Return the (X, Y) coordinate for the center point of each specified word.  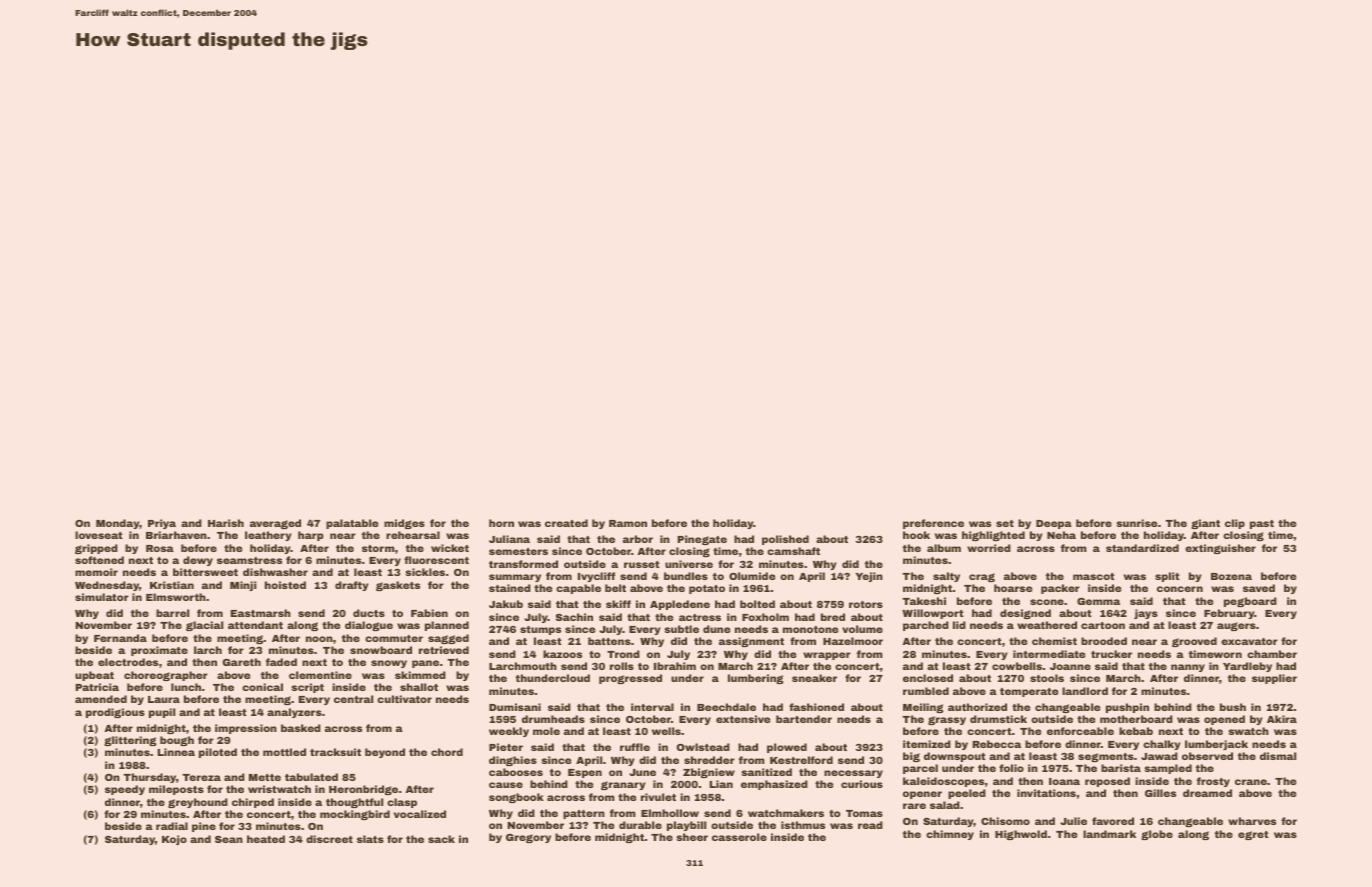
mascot (1094, 576)
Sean (229, 839)
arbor (638, 539)
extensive (743, 719)
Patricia (97, 687)
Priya (162, 524)
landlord (1085, 691)
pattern (584, 814)
